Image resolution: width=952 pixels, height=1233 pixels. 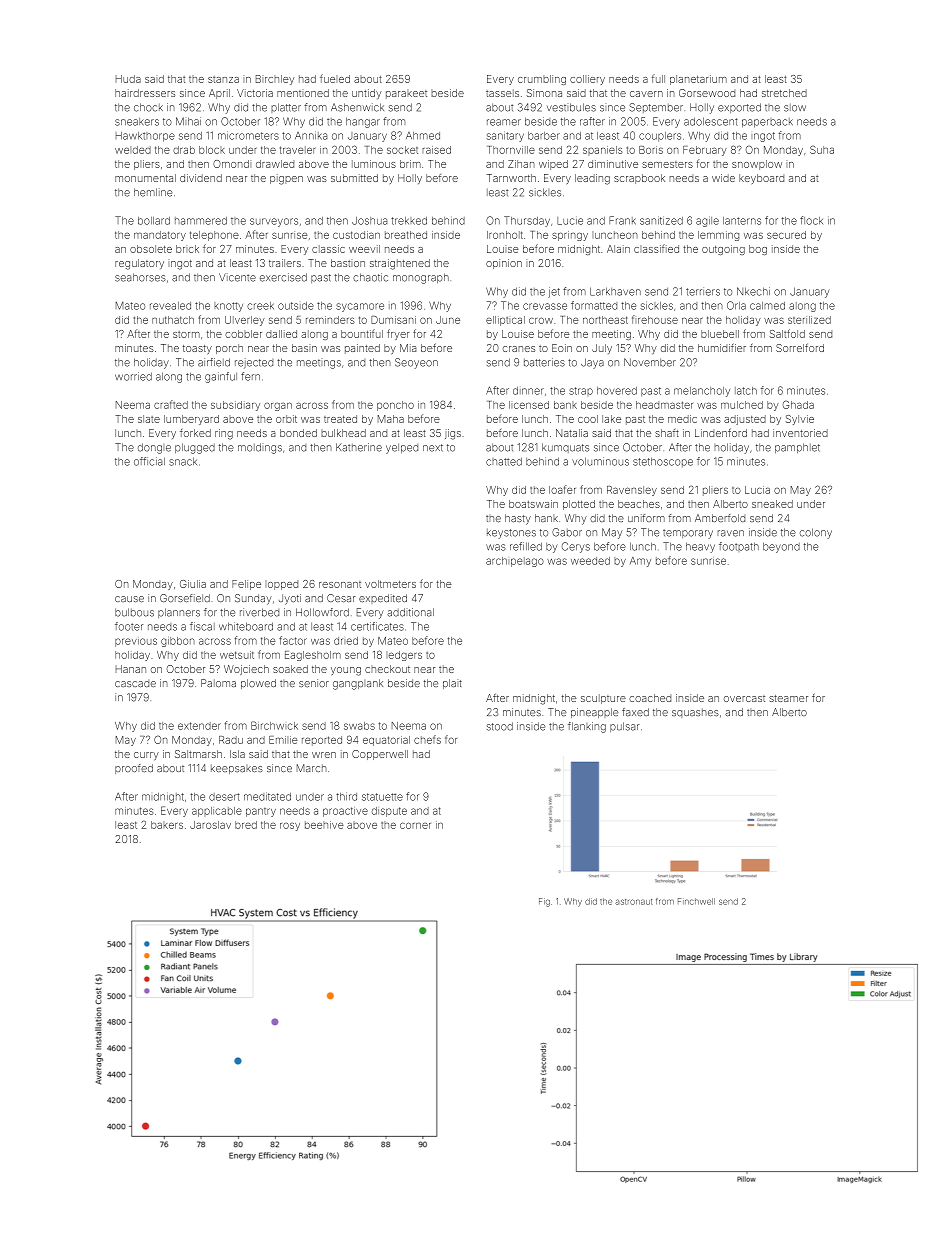 What do you see at coordinates (640, 562) in the document?
I see `Amy` at bounding box center [640, 562].
